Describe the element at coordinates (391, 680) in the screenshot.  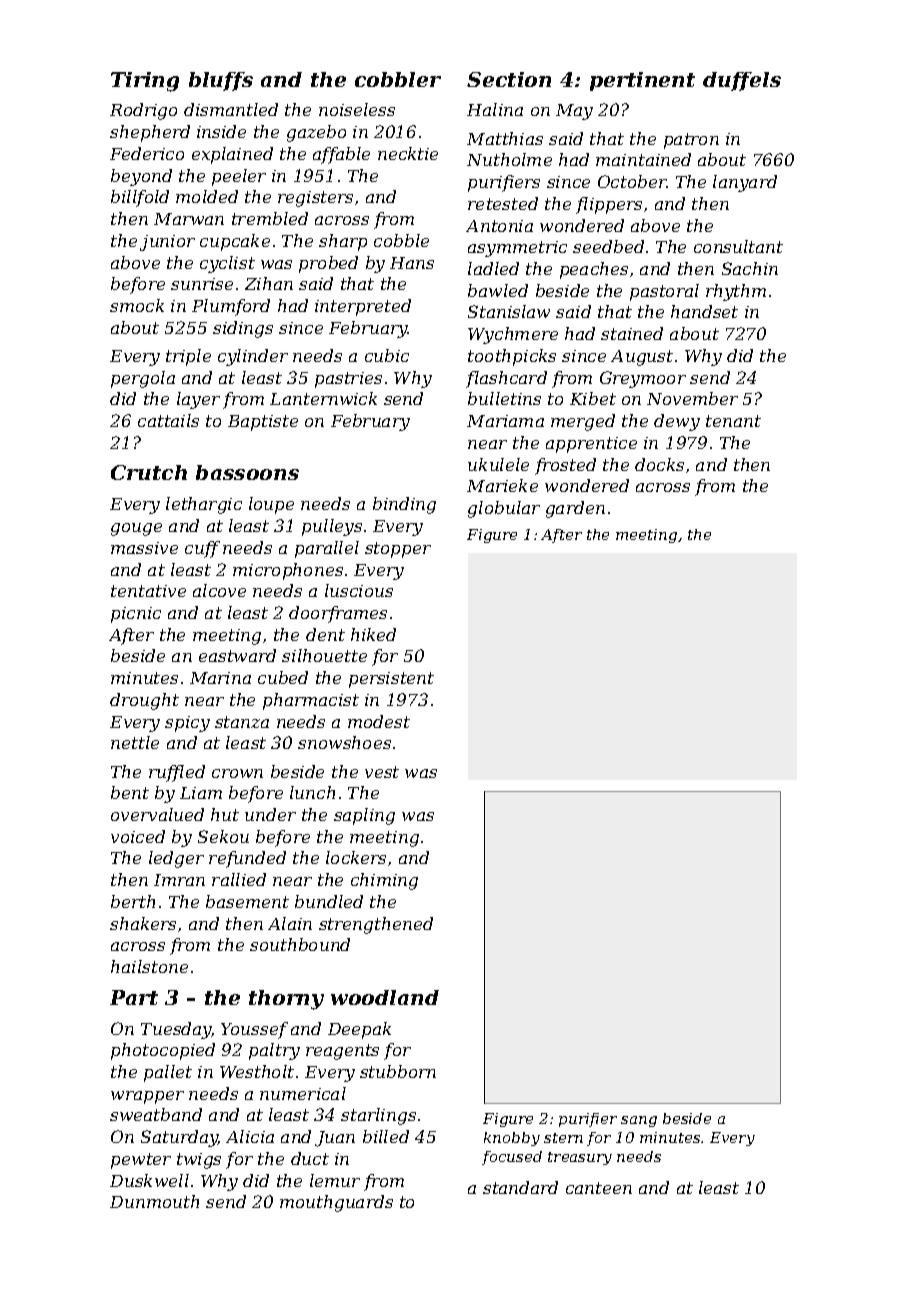
I see `persistent` at that location.
